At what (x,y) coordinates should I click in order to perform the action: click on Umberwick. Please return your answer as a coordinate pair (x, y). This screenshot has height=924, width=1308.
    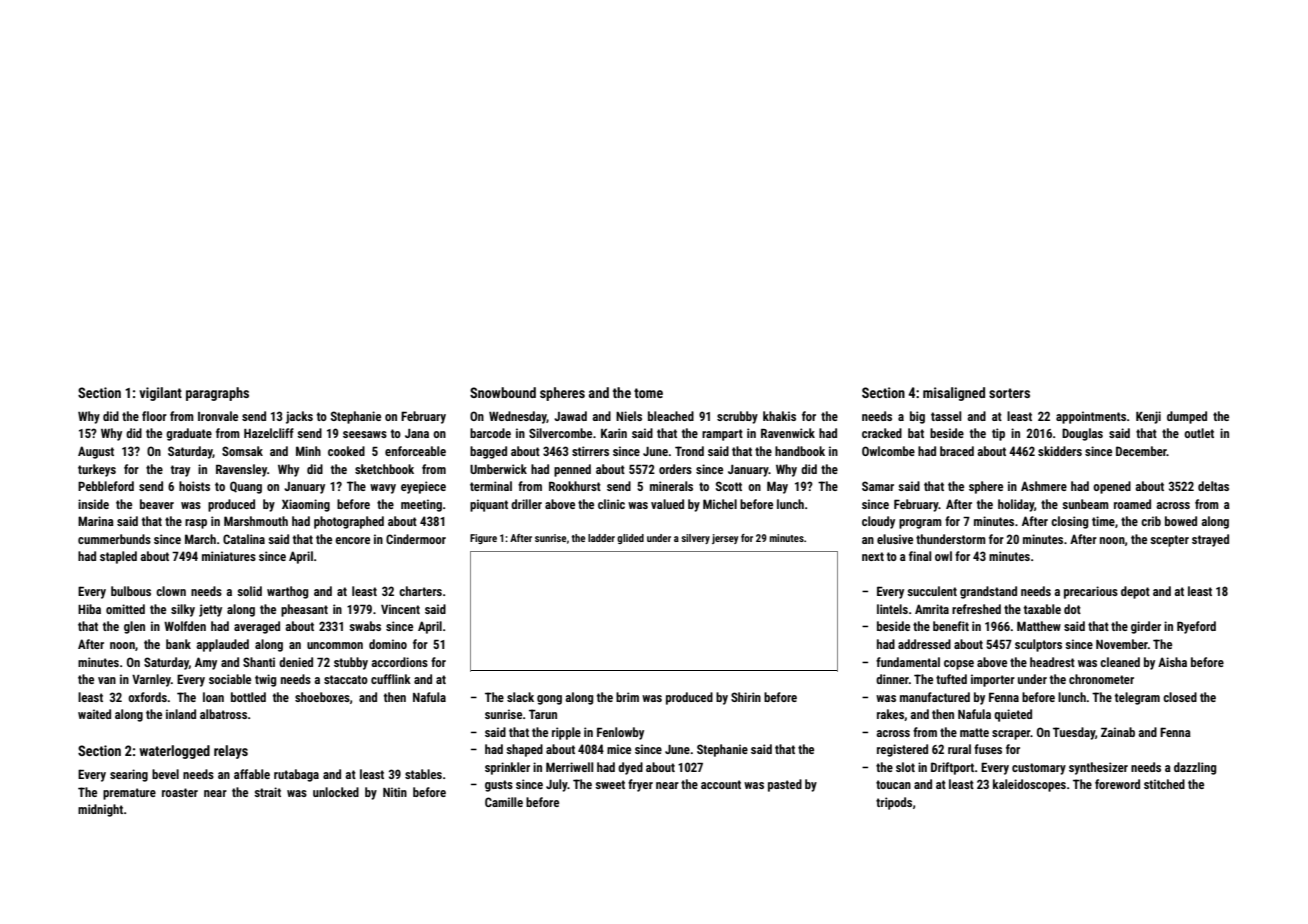
    Looking at the image, I should click on (498, 469).
